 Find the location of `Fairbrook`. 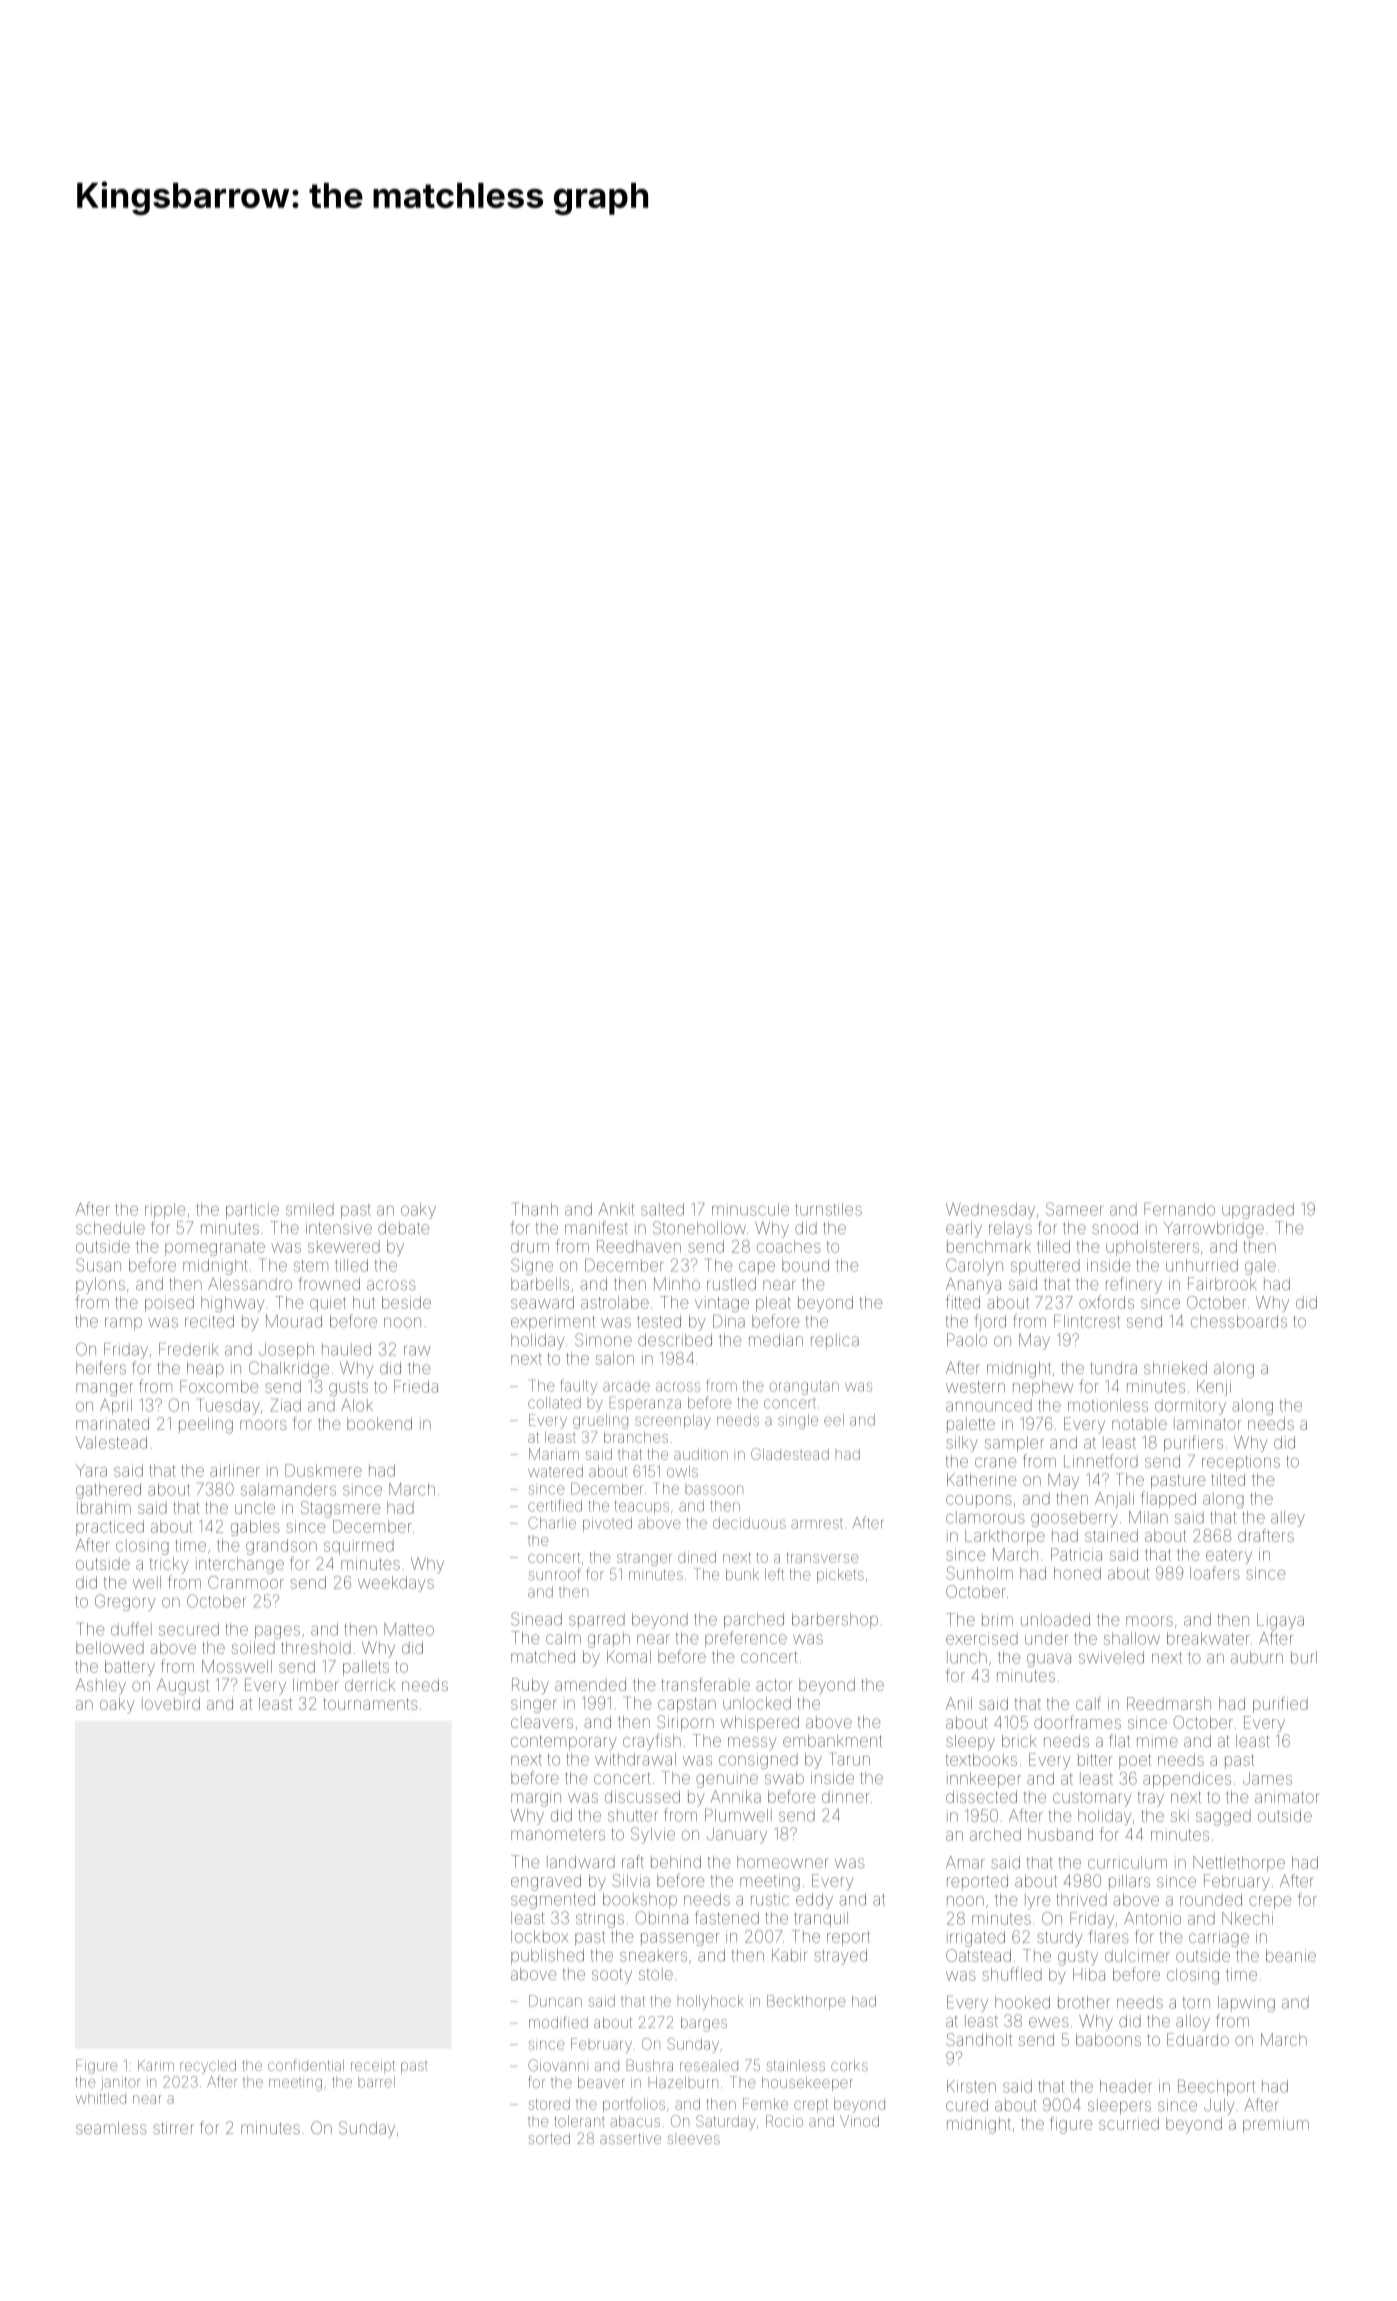

Fairbrook is located at coordinates (1222, 1283).
